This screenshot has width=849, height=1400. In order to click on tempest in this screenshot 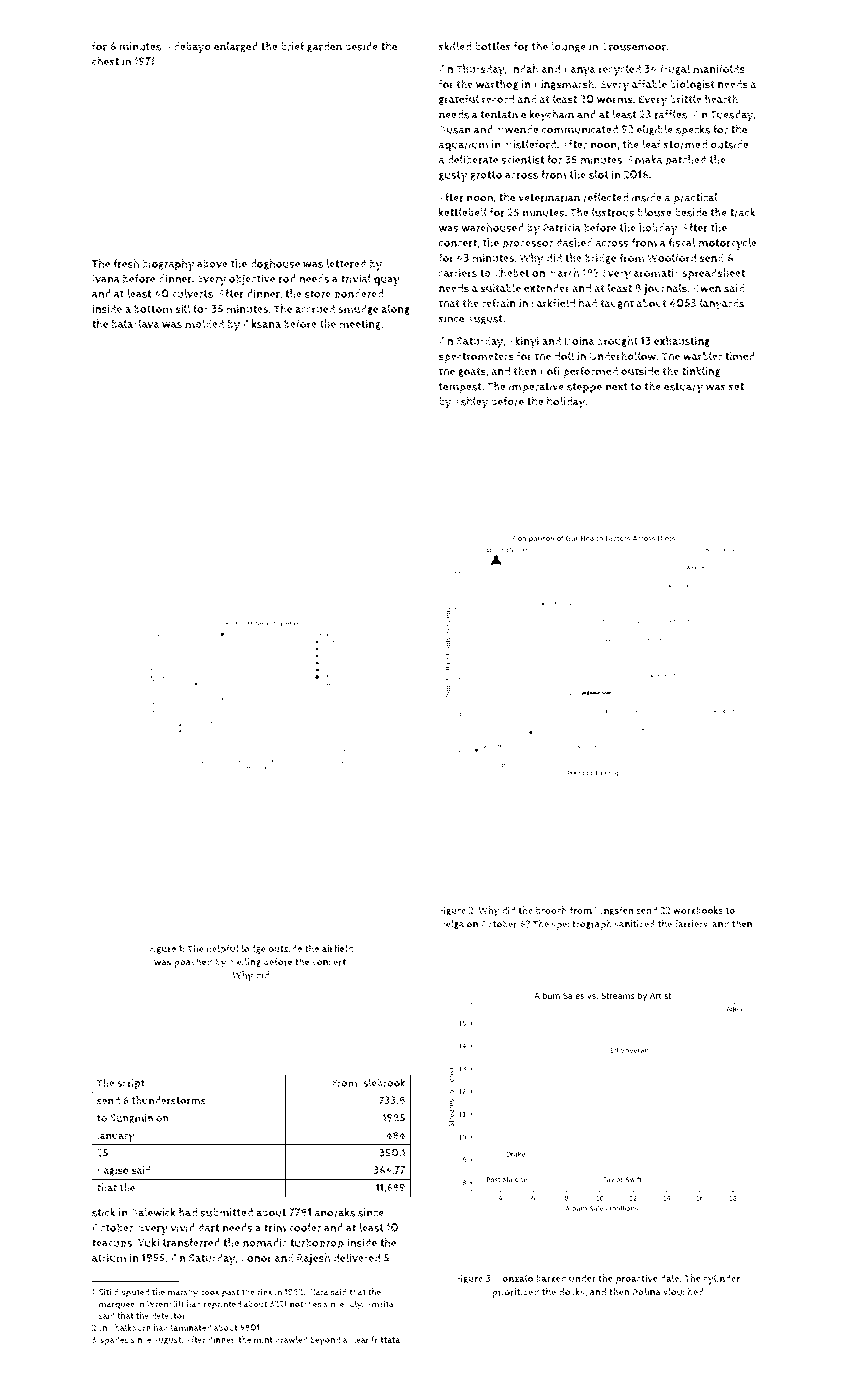, I will do `click(460, 388)`.
